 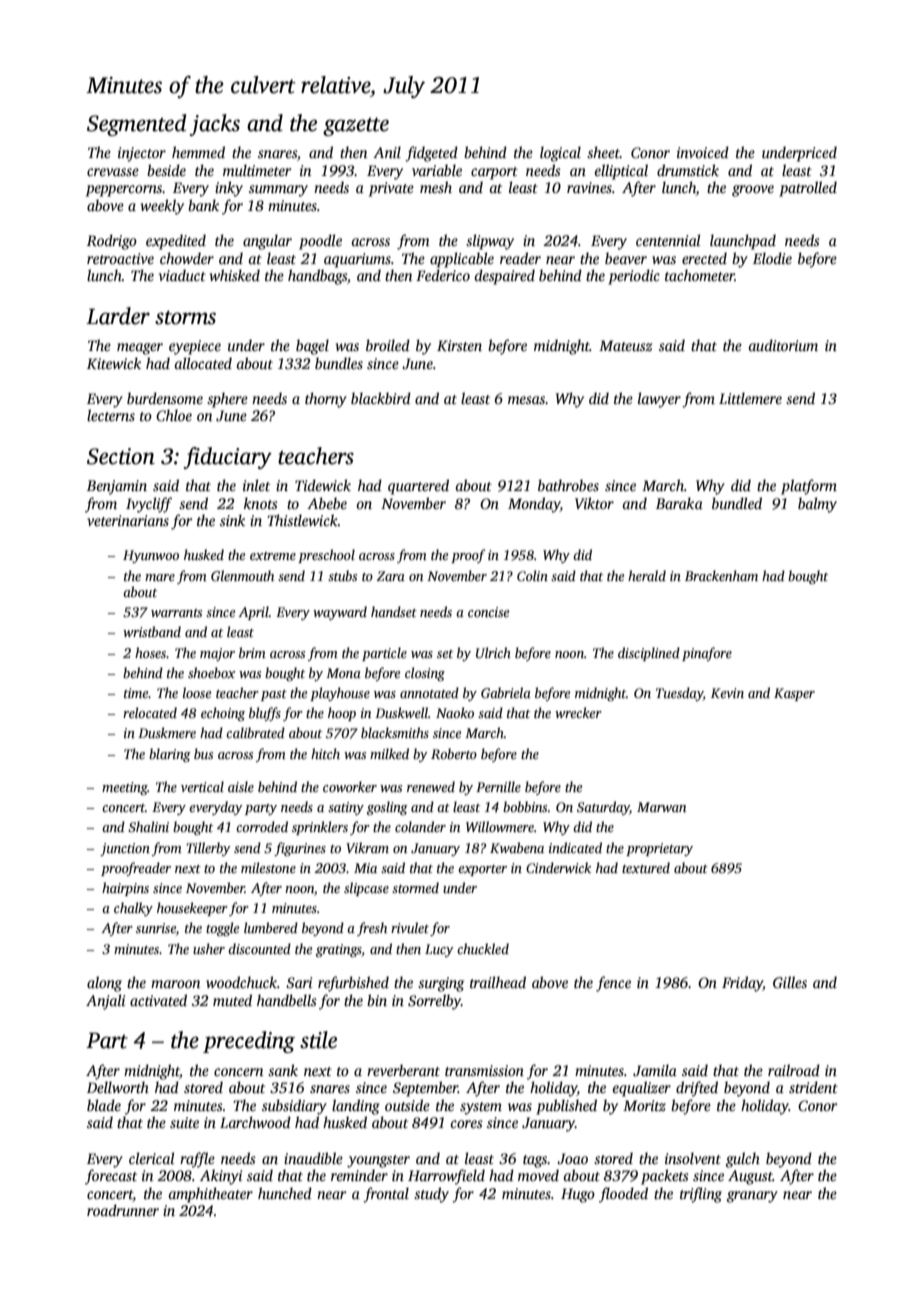 What do you see at coordinates (252, 652) in the page?
I see `brim` at bounding box center [252, 652].
